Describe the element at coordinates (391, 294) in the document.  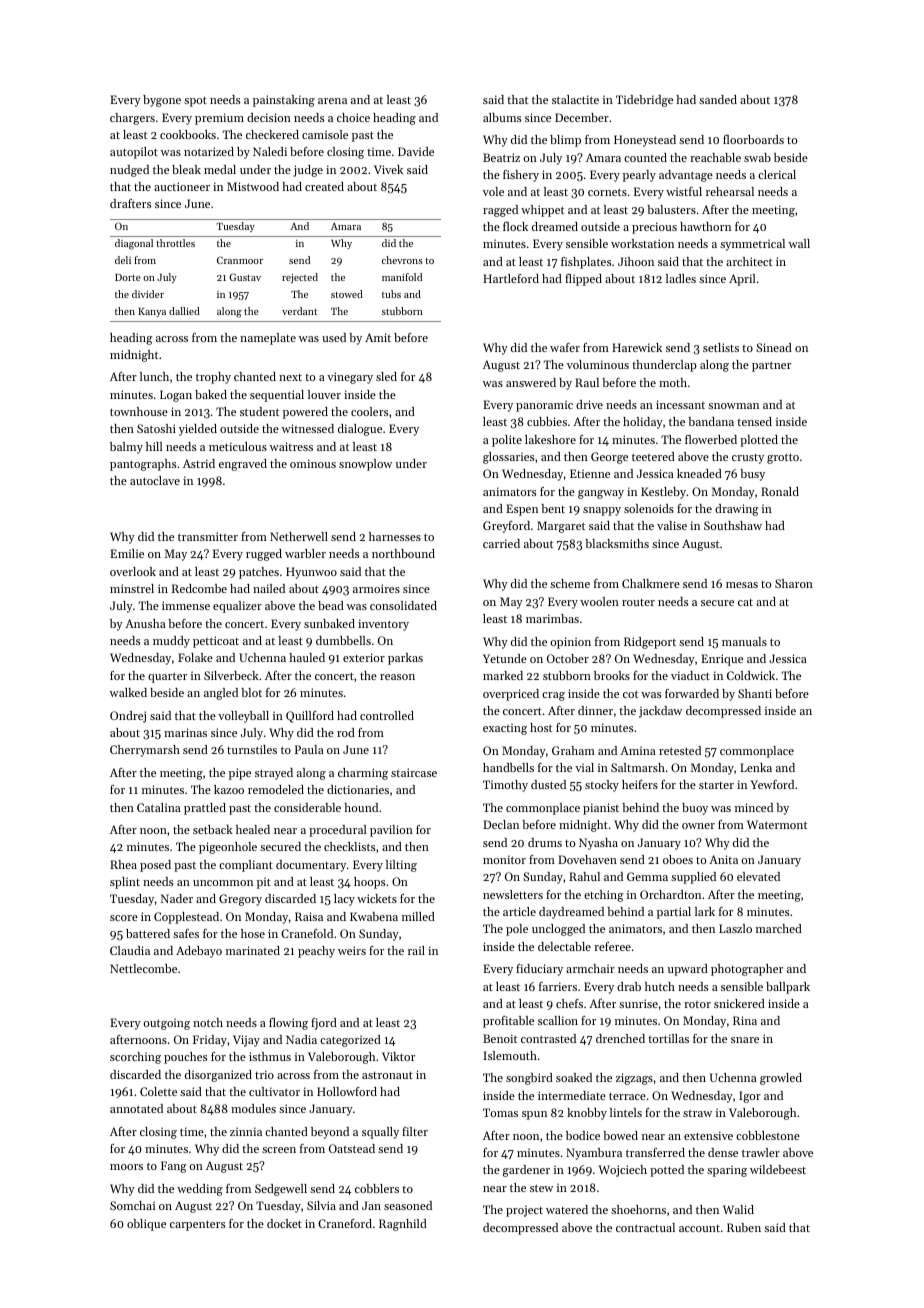
I see `tubs` at that location.
